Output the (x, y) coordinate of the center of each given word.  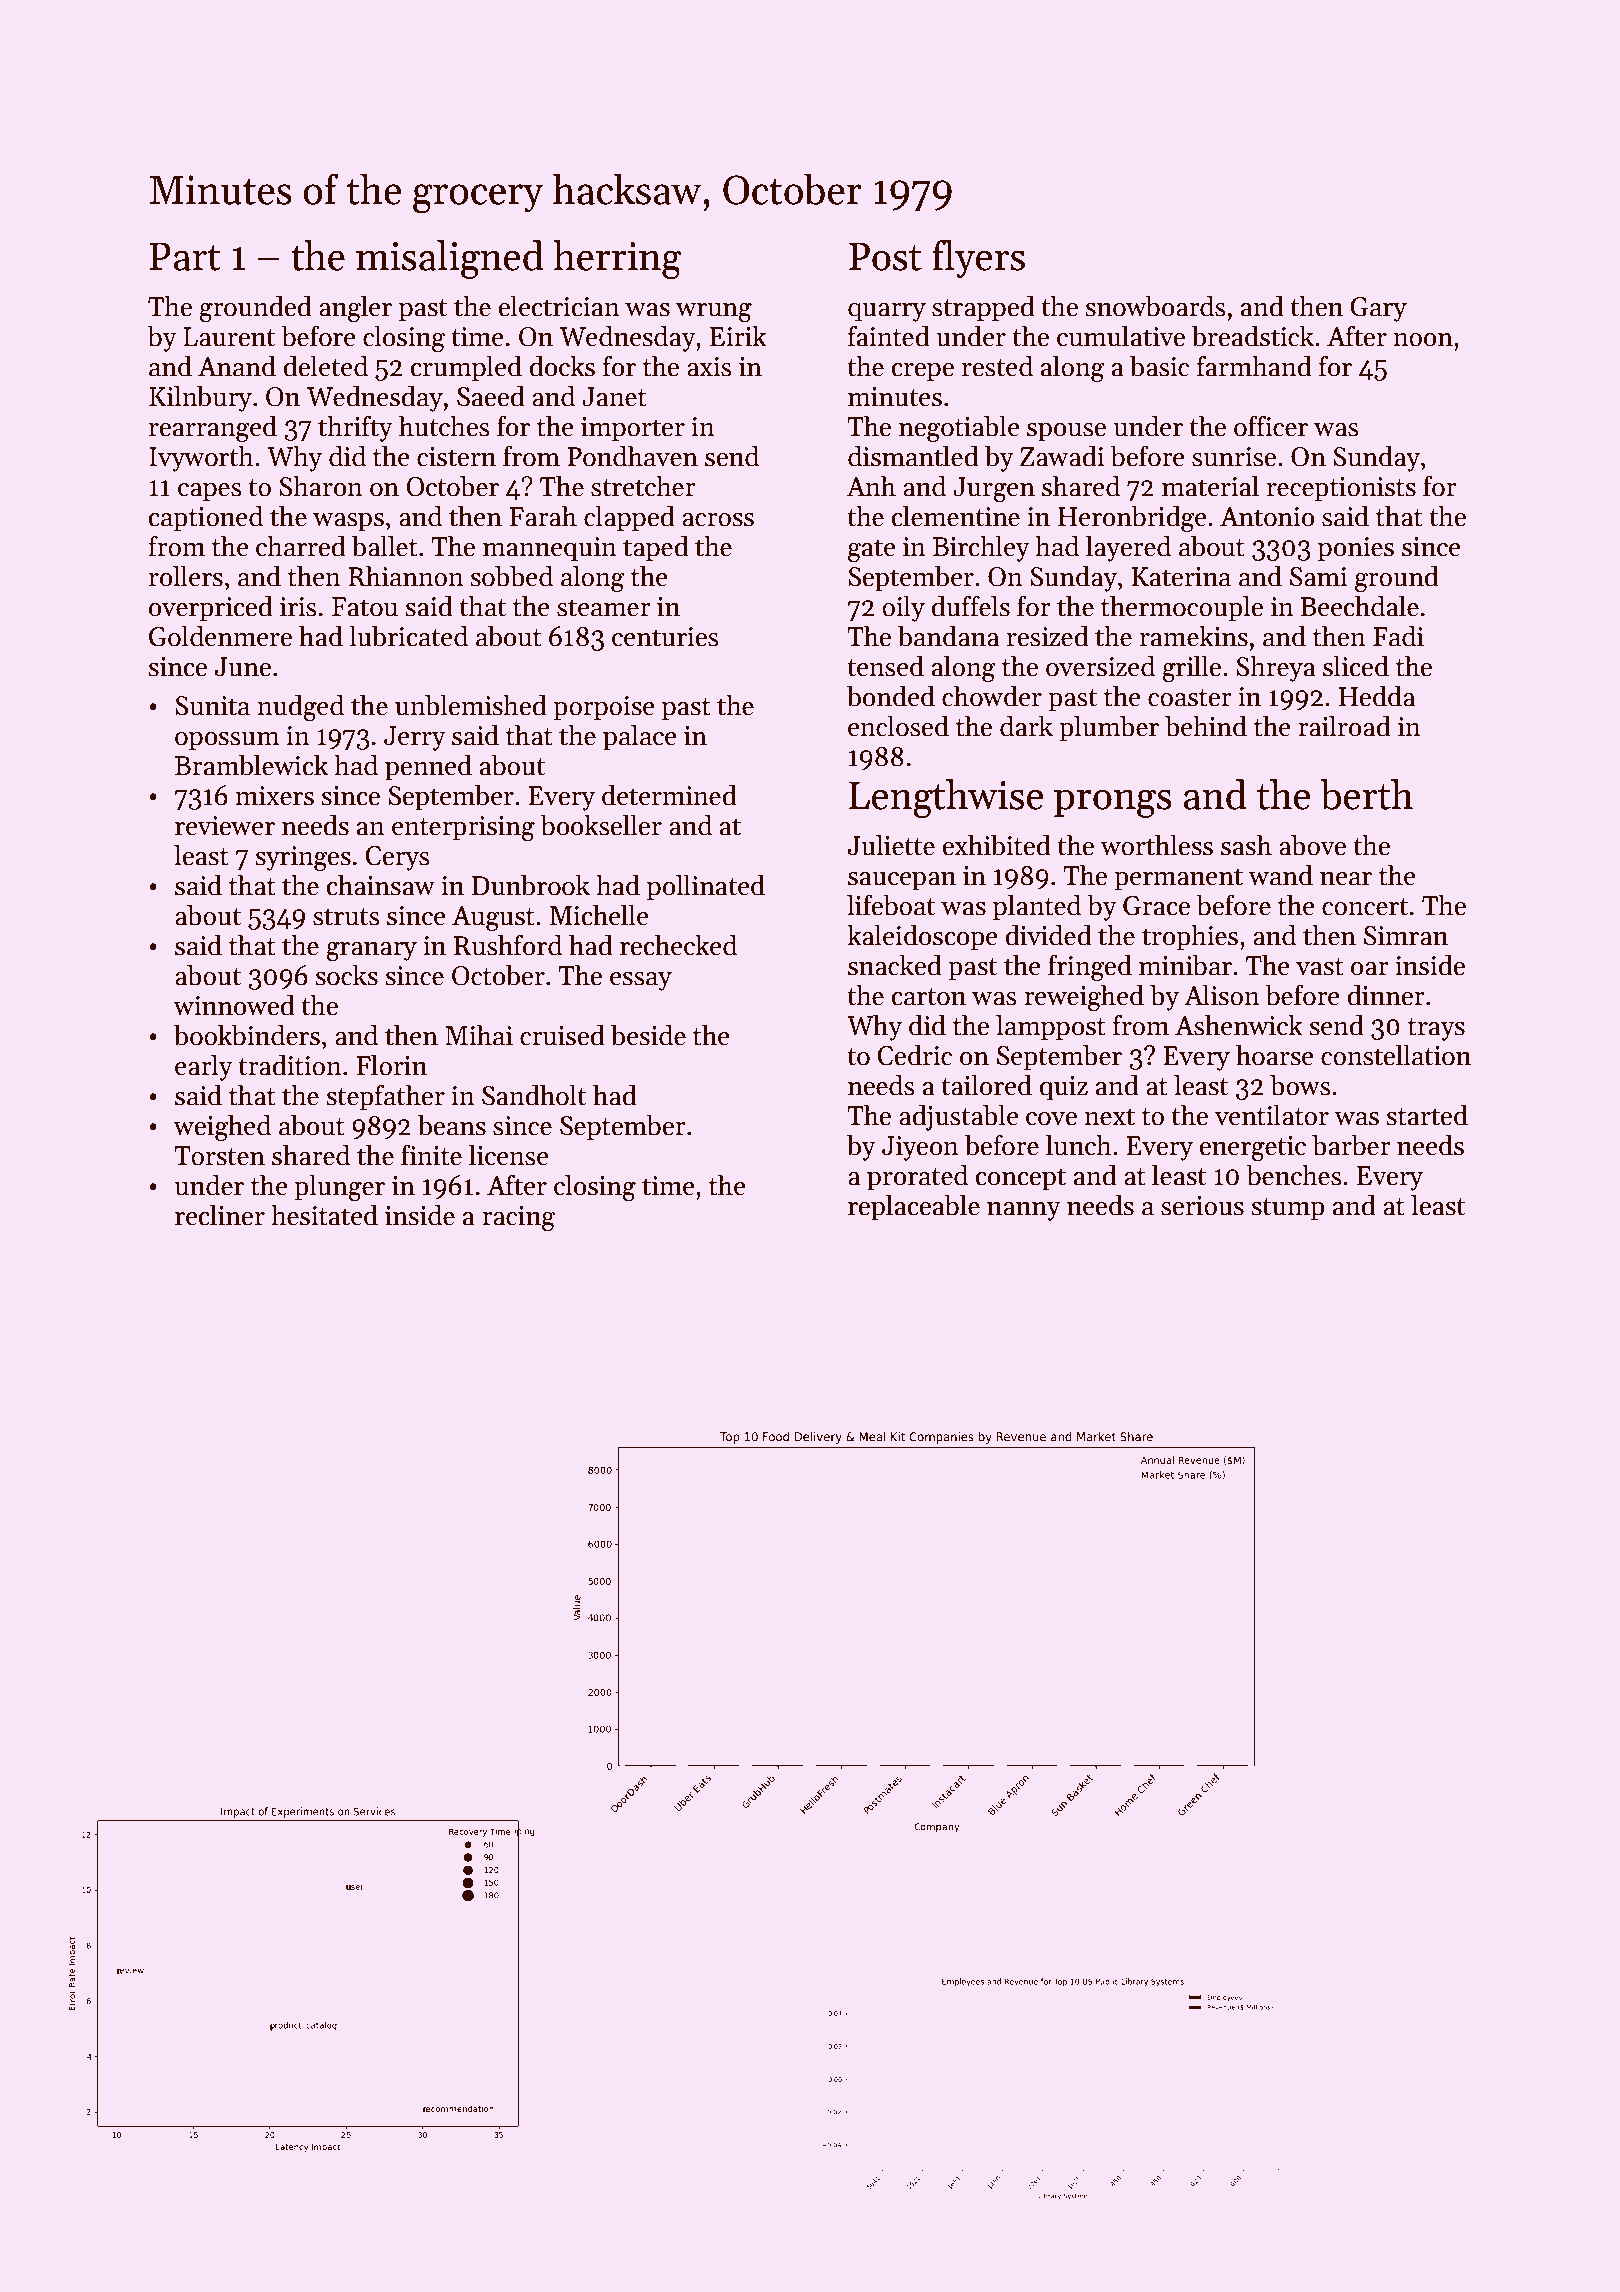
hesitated (324, 1215)
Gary (1378, 309)
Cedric (914, 1055)
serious (1202, 1206)
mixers (274, 796)
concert (1365, 907)
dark (1026, 726)
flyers (978, 259)
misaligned (450, 259)
